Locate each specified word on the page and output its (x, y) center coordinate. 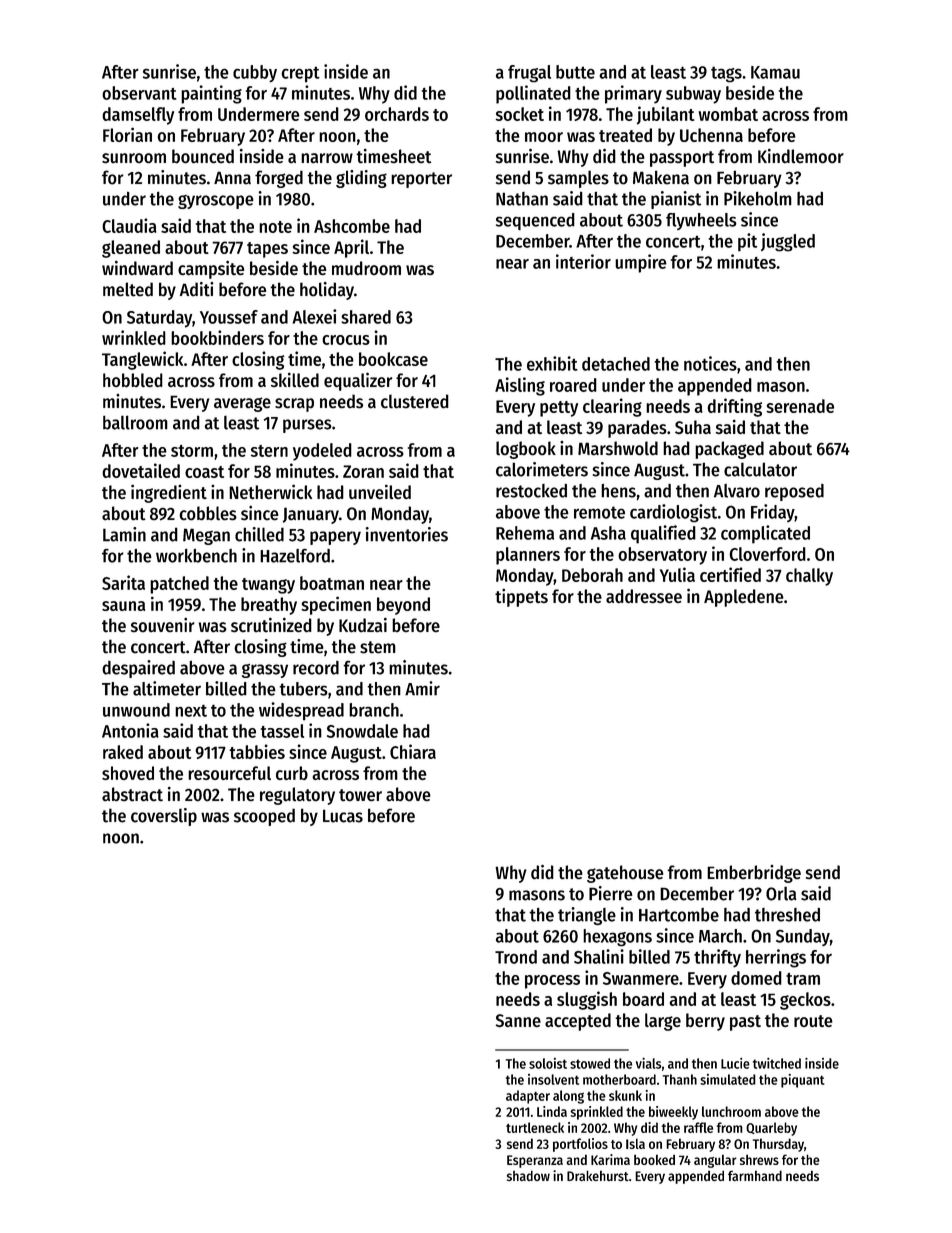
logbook (526, 450)
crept (300, 74)
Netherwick (270, 491)
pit (747, 242)
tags (726, 74)
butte (575, 72)
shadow (528, 1175)
